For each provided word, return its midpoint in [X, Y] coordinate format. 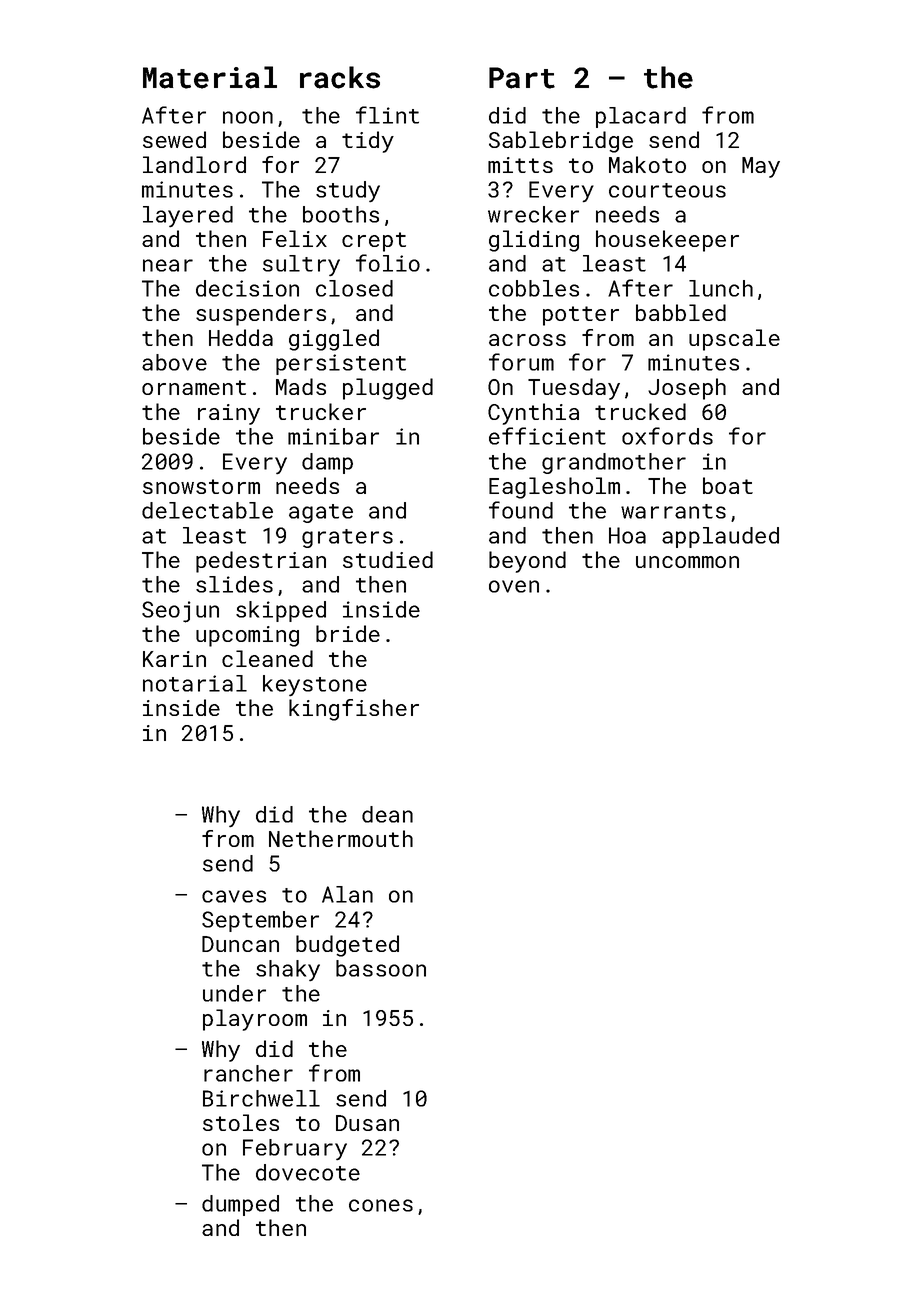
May [761, 167]
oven [514, 586]
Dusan [367, 1123]
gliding [534, 241]
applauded [720, 537]
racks [340, 77]
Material [210, 77]
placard [641, 117]
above [174, 362]
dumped [240, 1205]
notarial [195, 683]
